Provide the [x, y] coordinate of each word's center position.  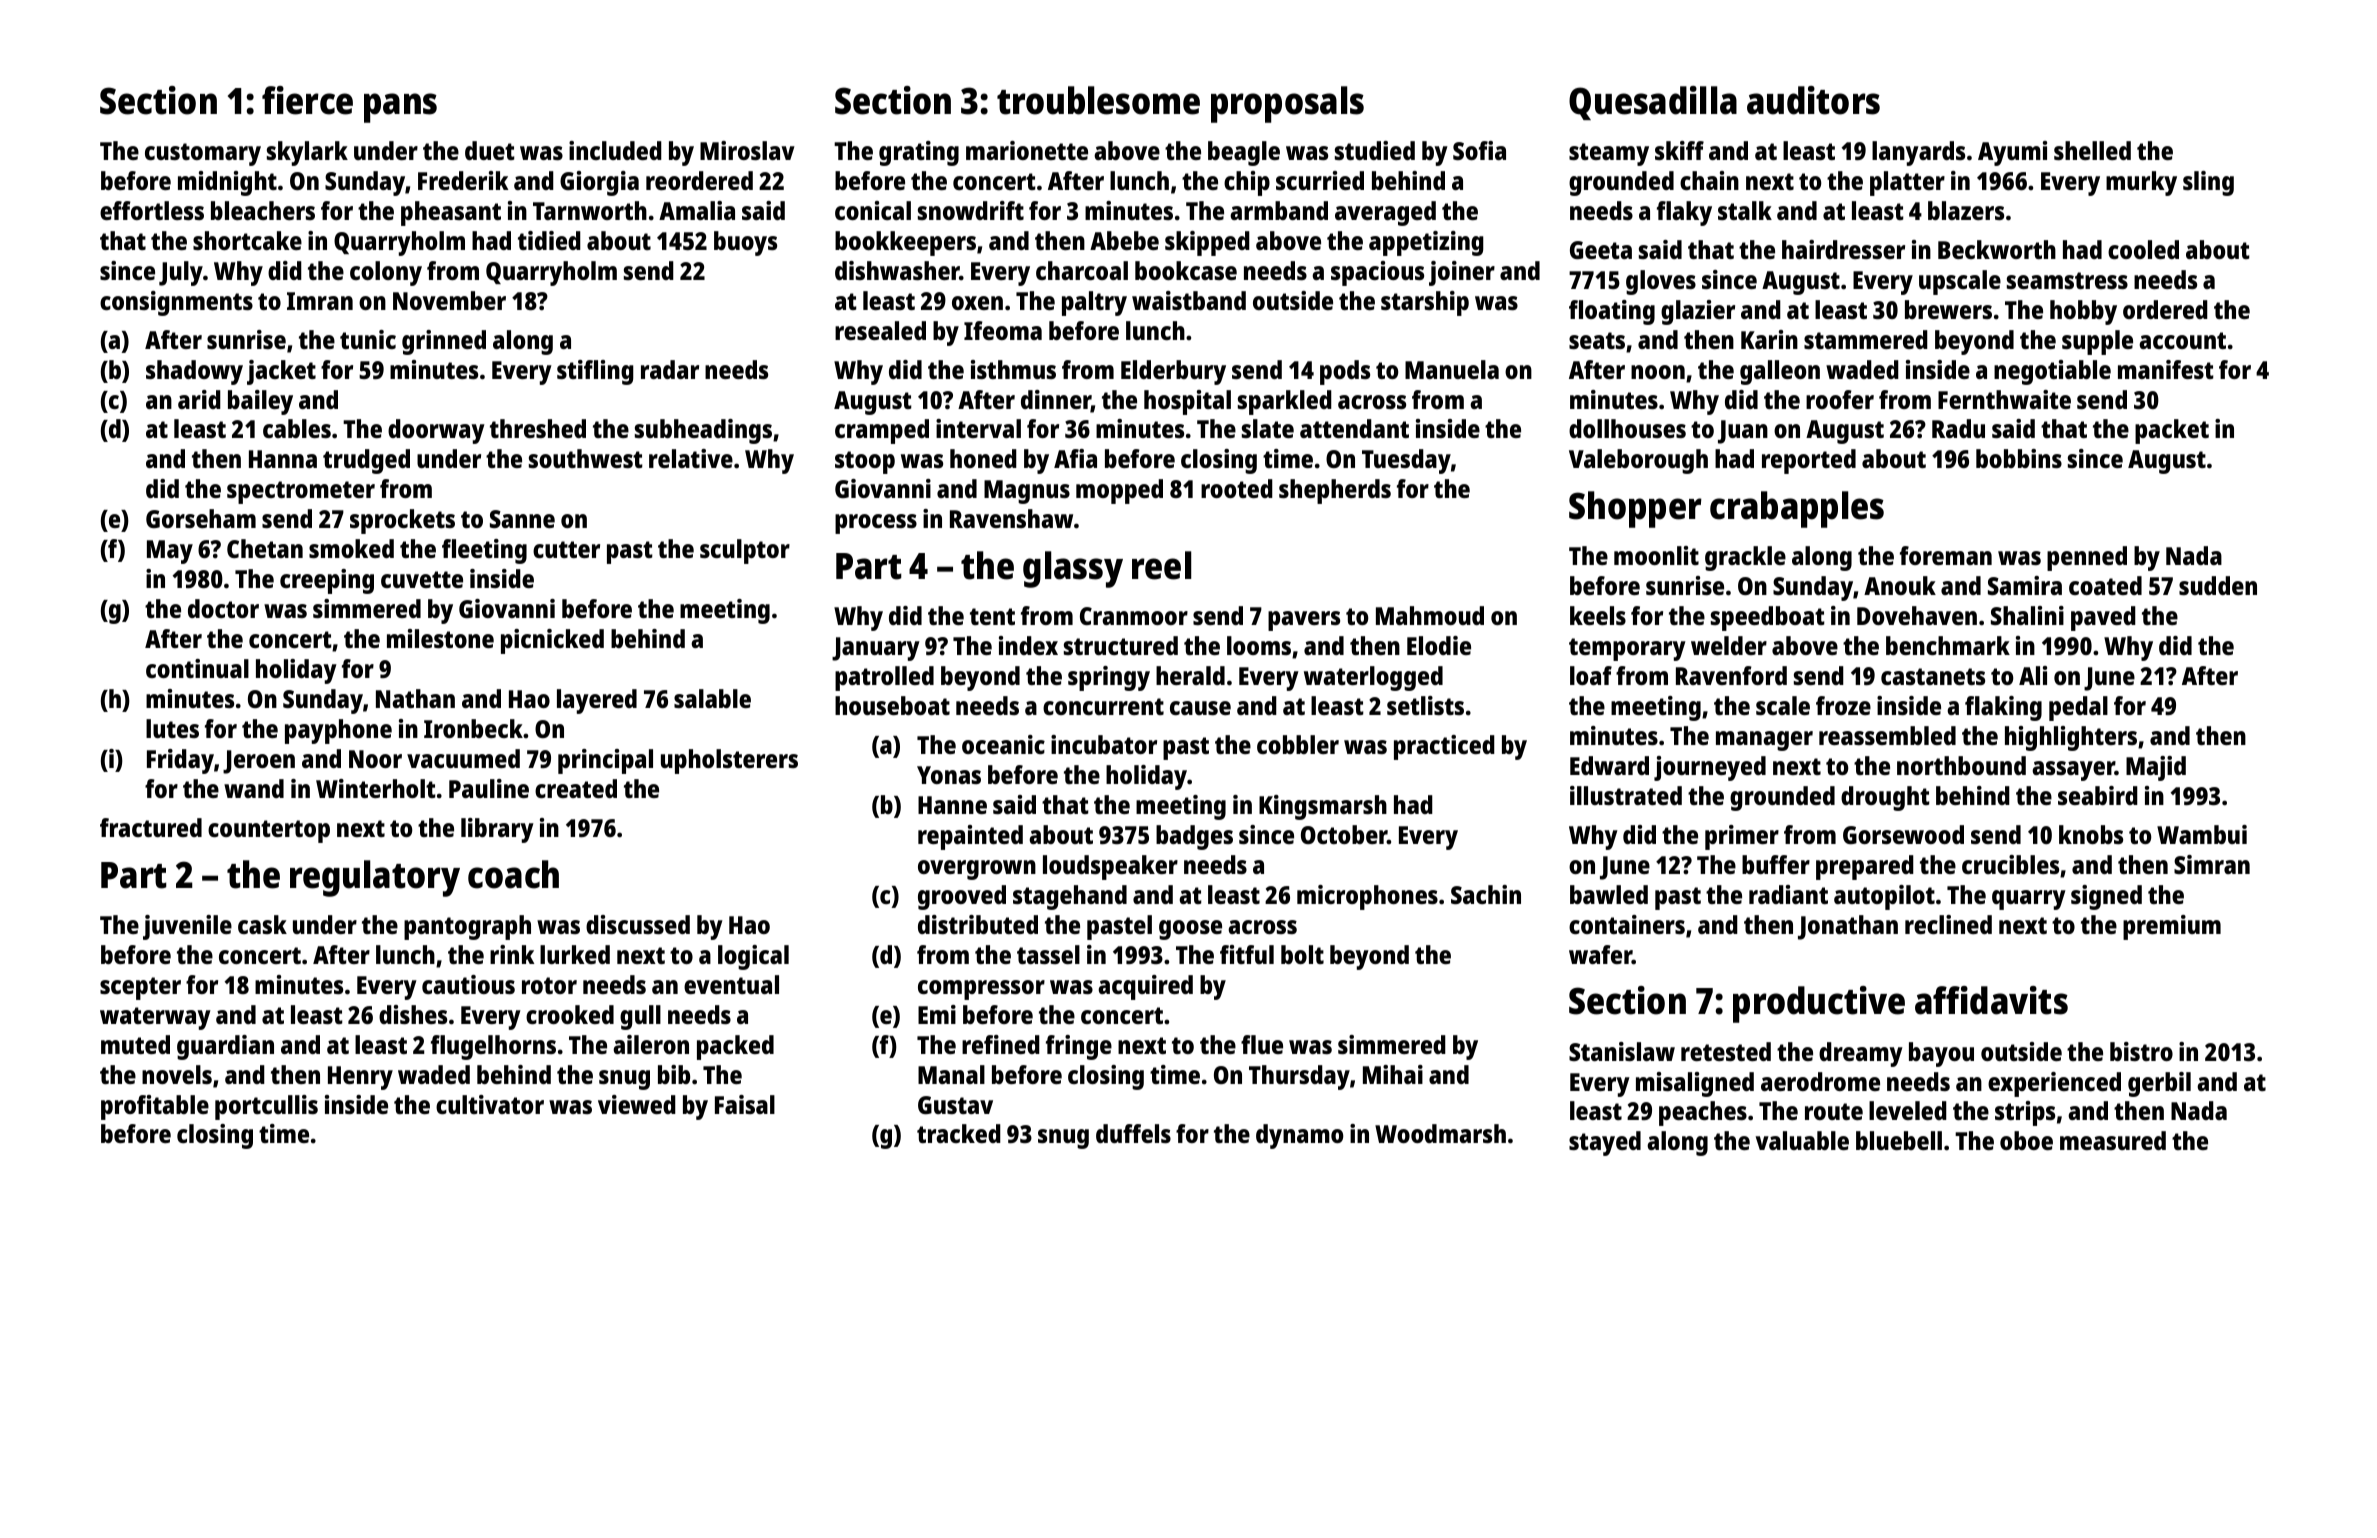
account [2182, 340]
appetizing [1426, 243]
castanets [1933, 676]
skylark [307, 153]
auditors [1813, 100]
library [497, 830]
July [181, 273]
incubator [1104, 744]
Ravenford [1731, 675]
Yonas [949, 775]
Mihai [1393, 1074]
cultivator [490, 1104]
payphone [338, 731]
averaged [1385, 213]
